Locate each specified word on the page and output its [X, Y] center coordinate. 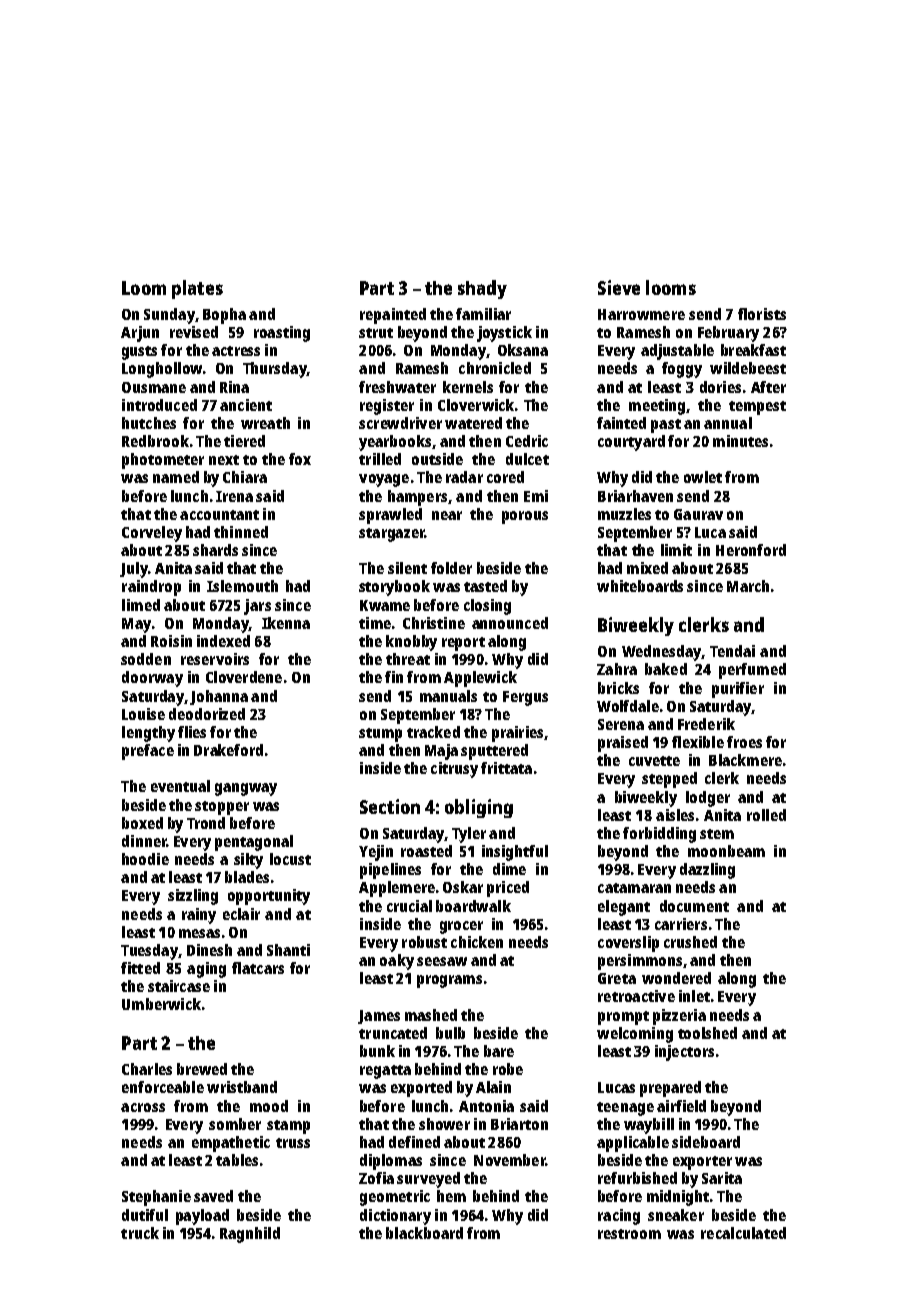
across [143, 1107]
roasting [282, 334]
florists [762, 314]
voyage [384, 480]
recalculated [743, 1233]
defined [414, 1142]
